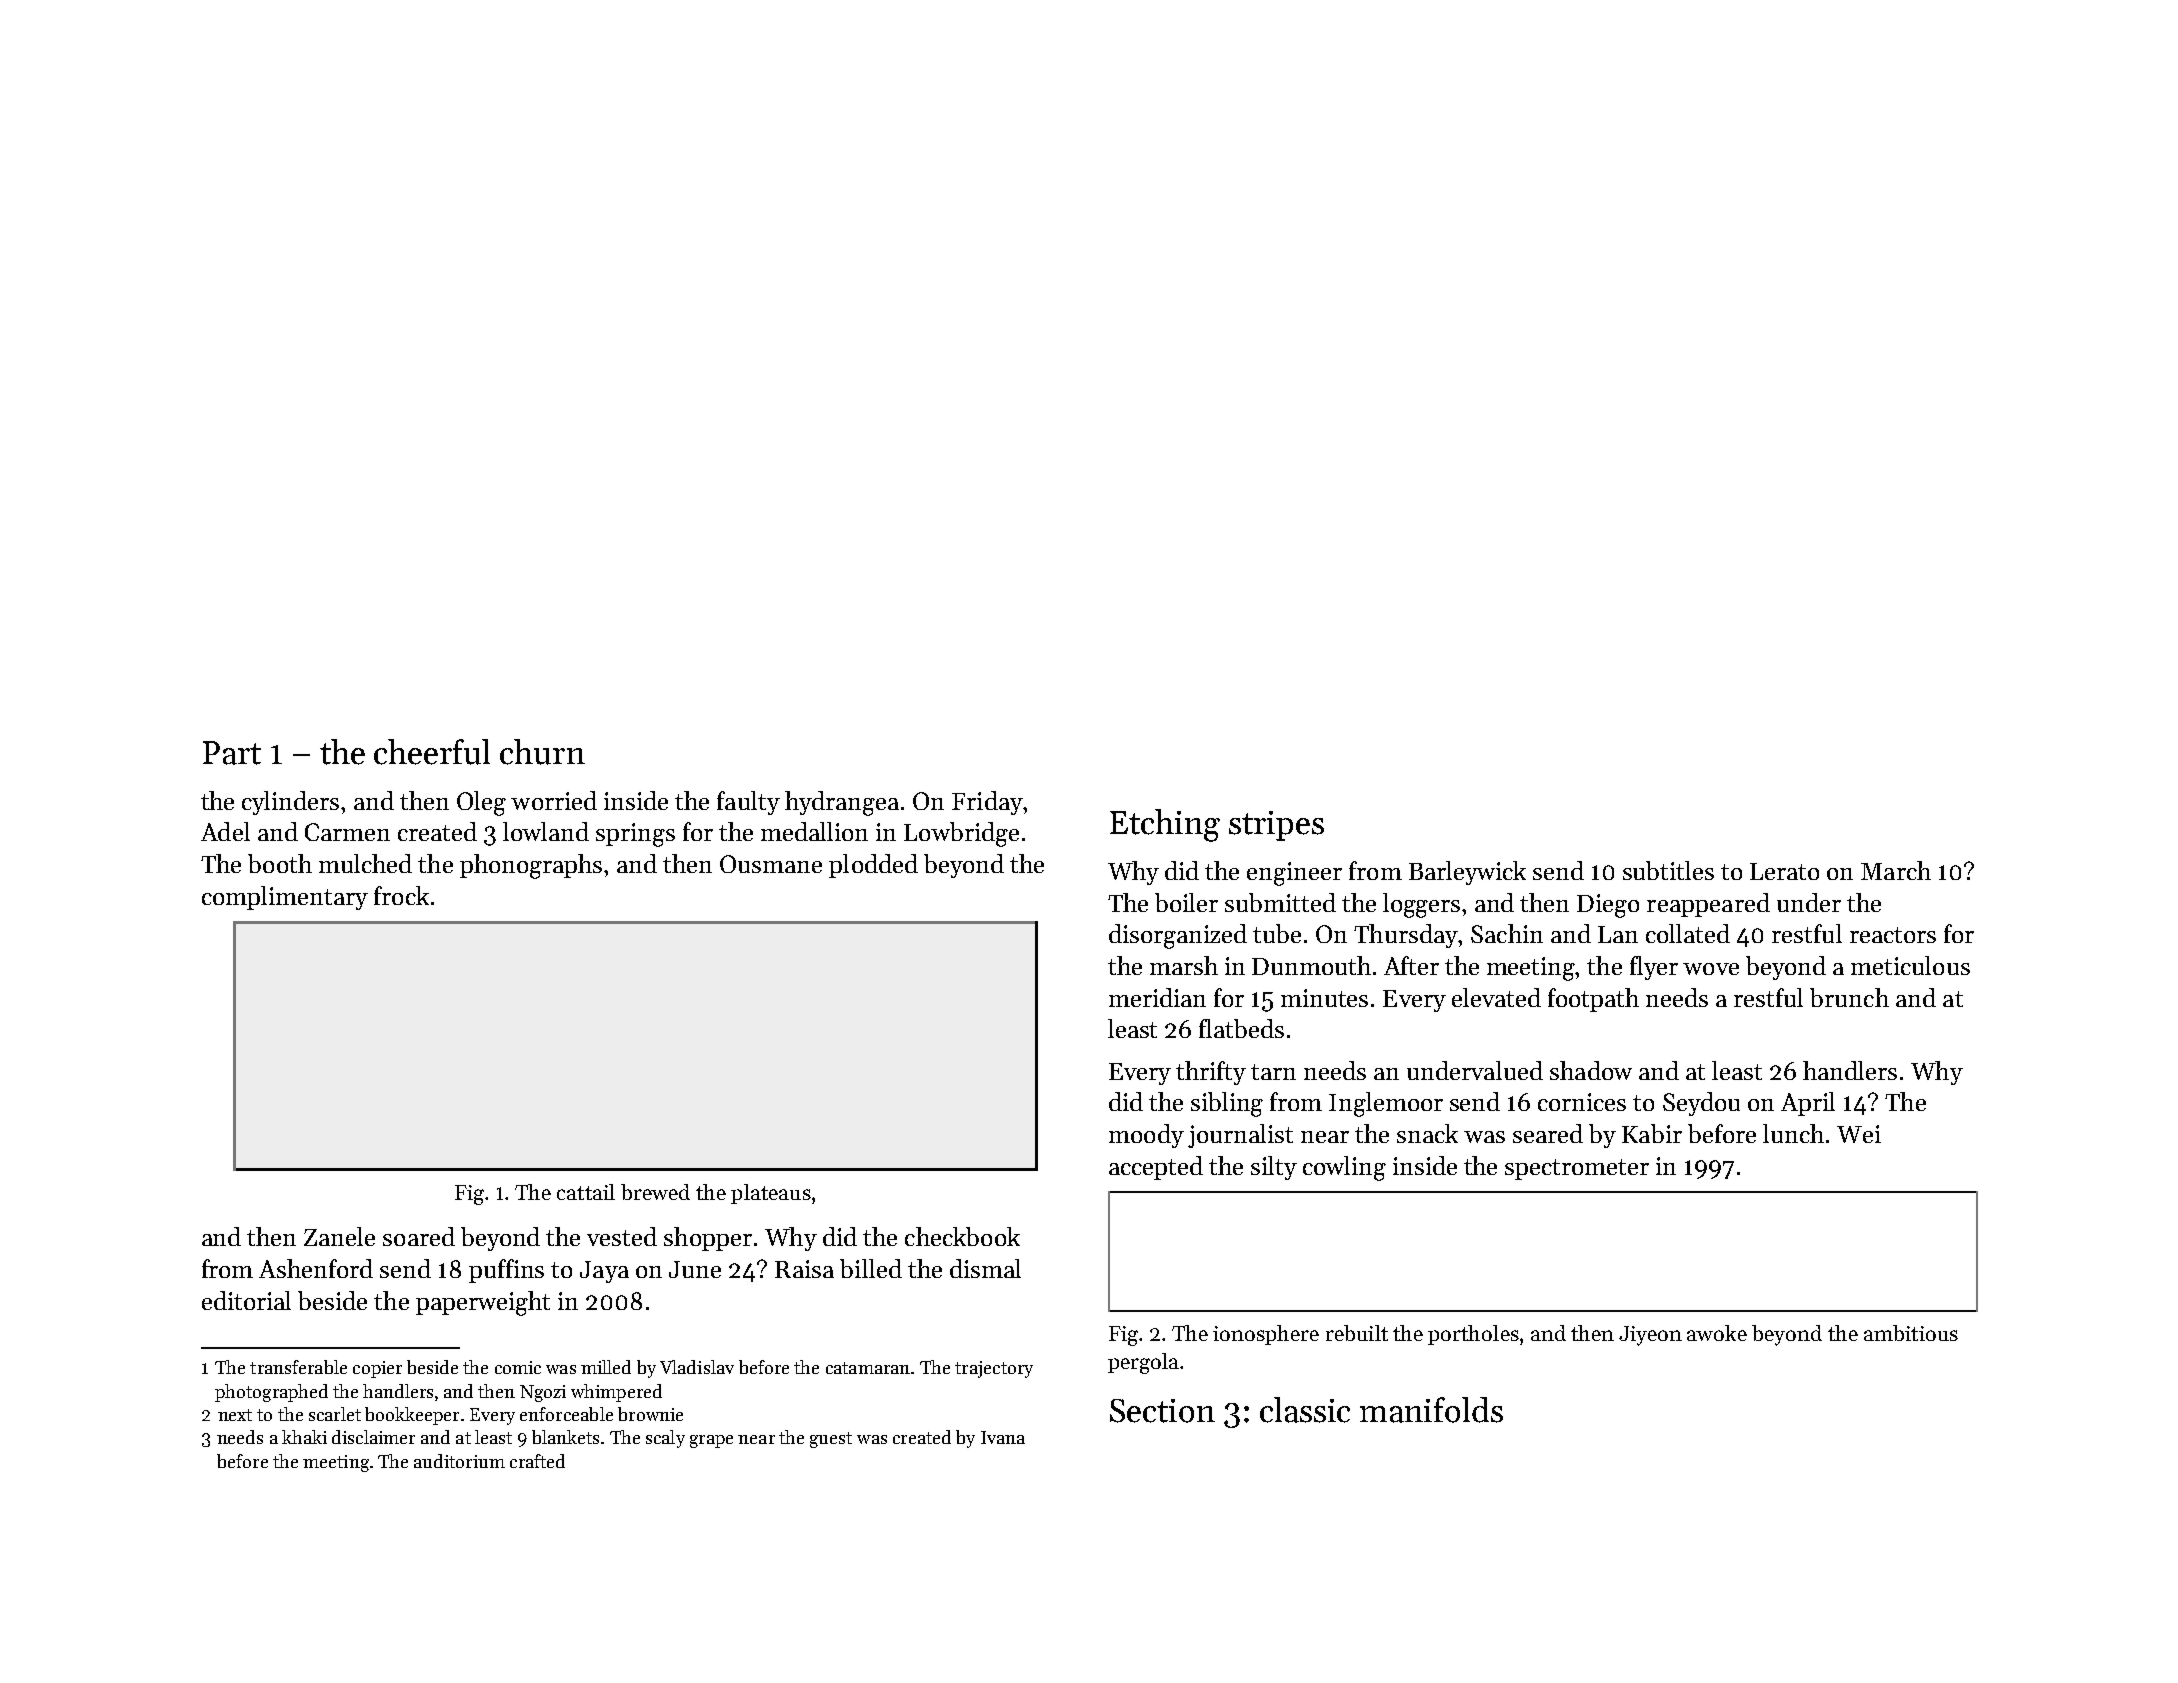 Image resolution: width=2178 pixels, height=1683 pixels. What do you see at coordinates (232, 753) in the image?
I see `Part` at bounding box center [232, 753].
